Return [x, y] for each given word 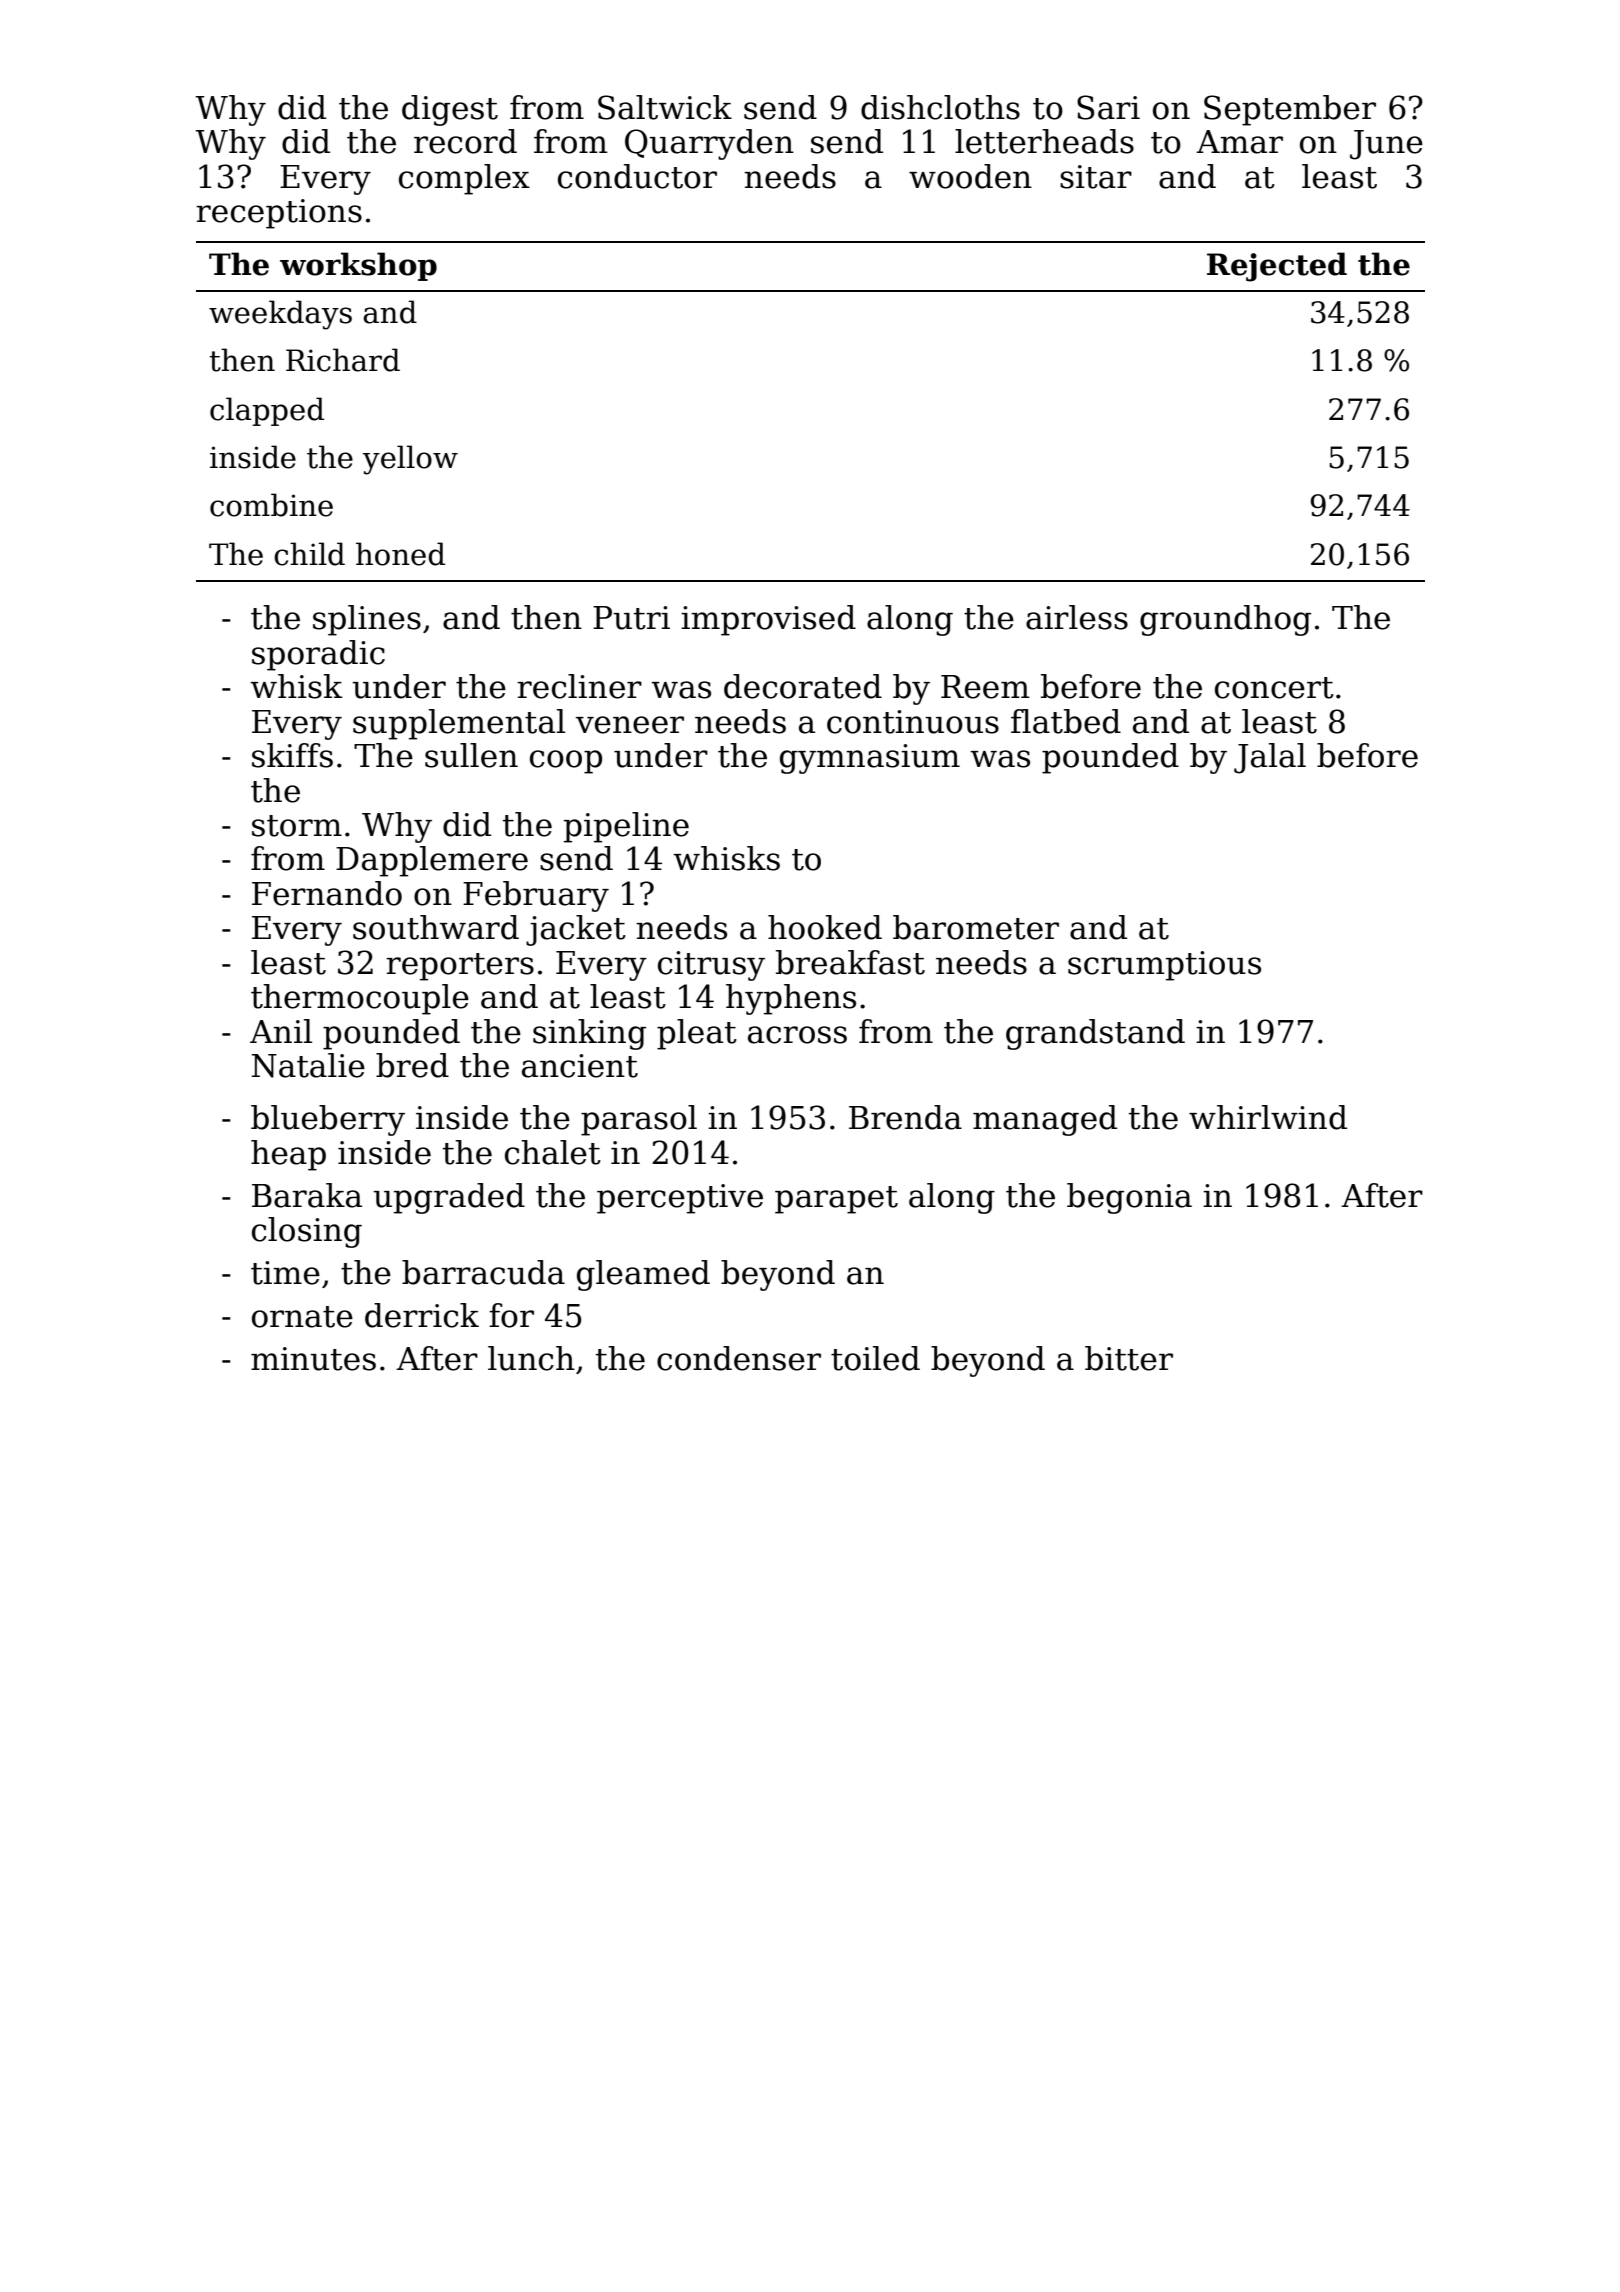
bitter [1129, 1358]
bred [412, 1065]
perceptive [680, 1199]
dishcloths [940, 107]
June [1386, 145]
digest [450, 110]
